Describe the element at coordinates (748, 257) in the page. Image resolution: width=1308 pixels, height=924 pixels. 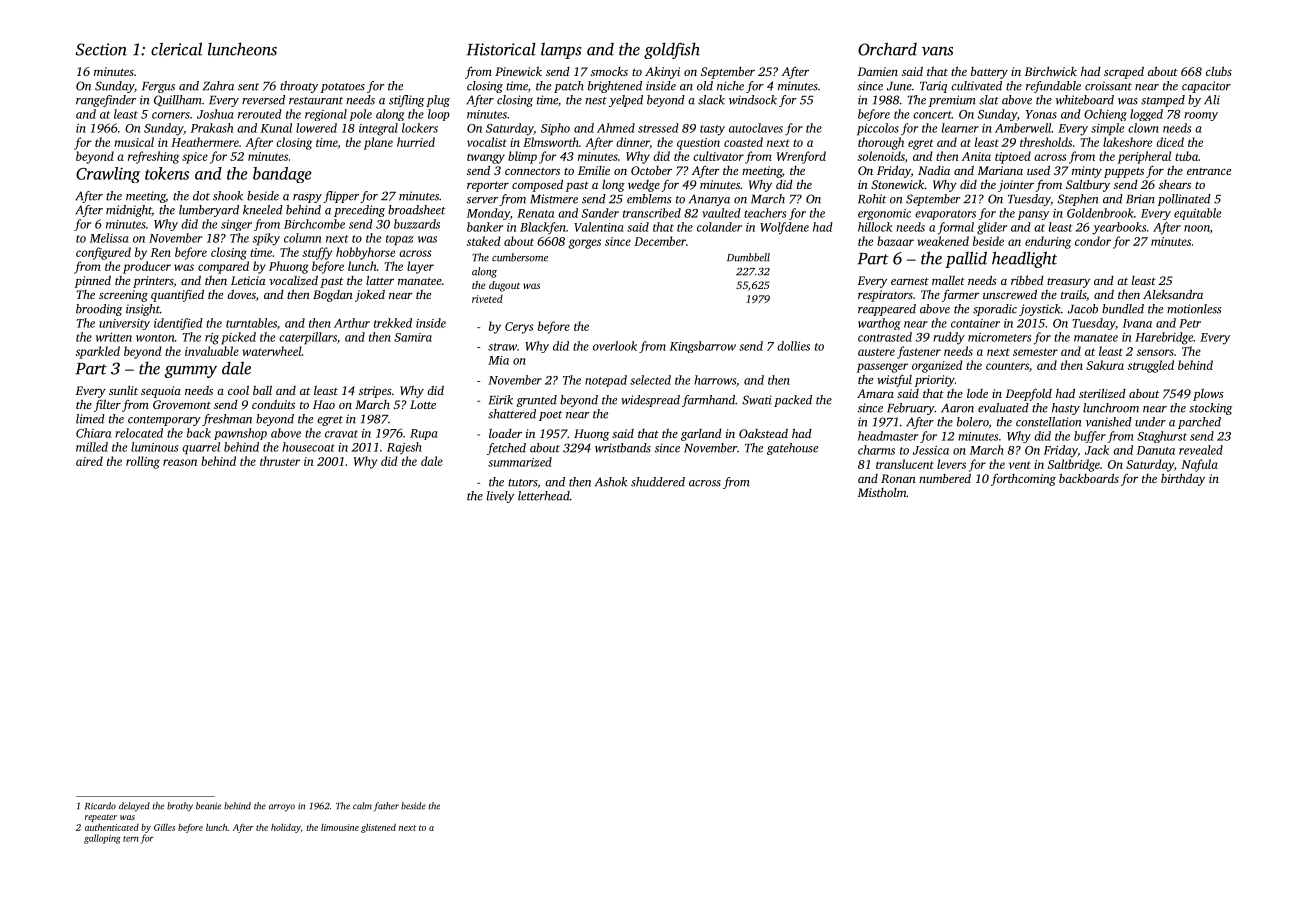
I see `Dumbbell` at that location.
